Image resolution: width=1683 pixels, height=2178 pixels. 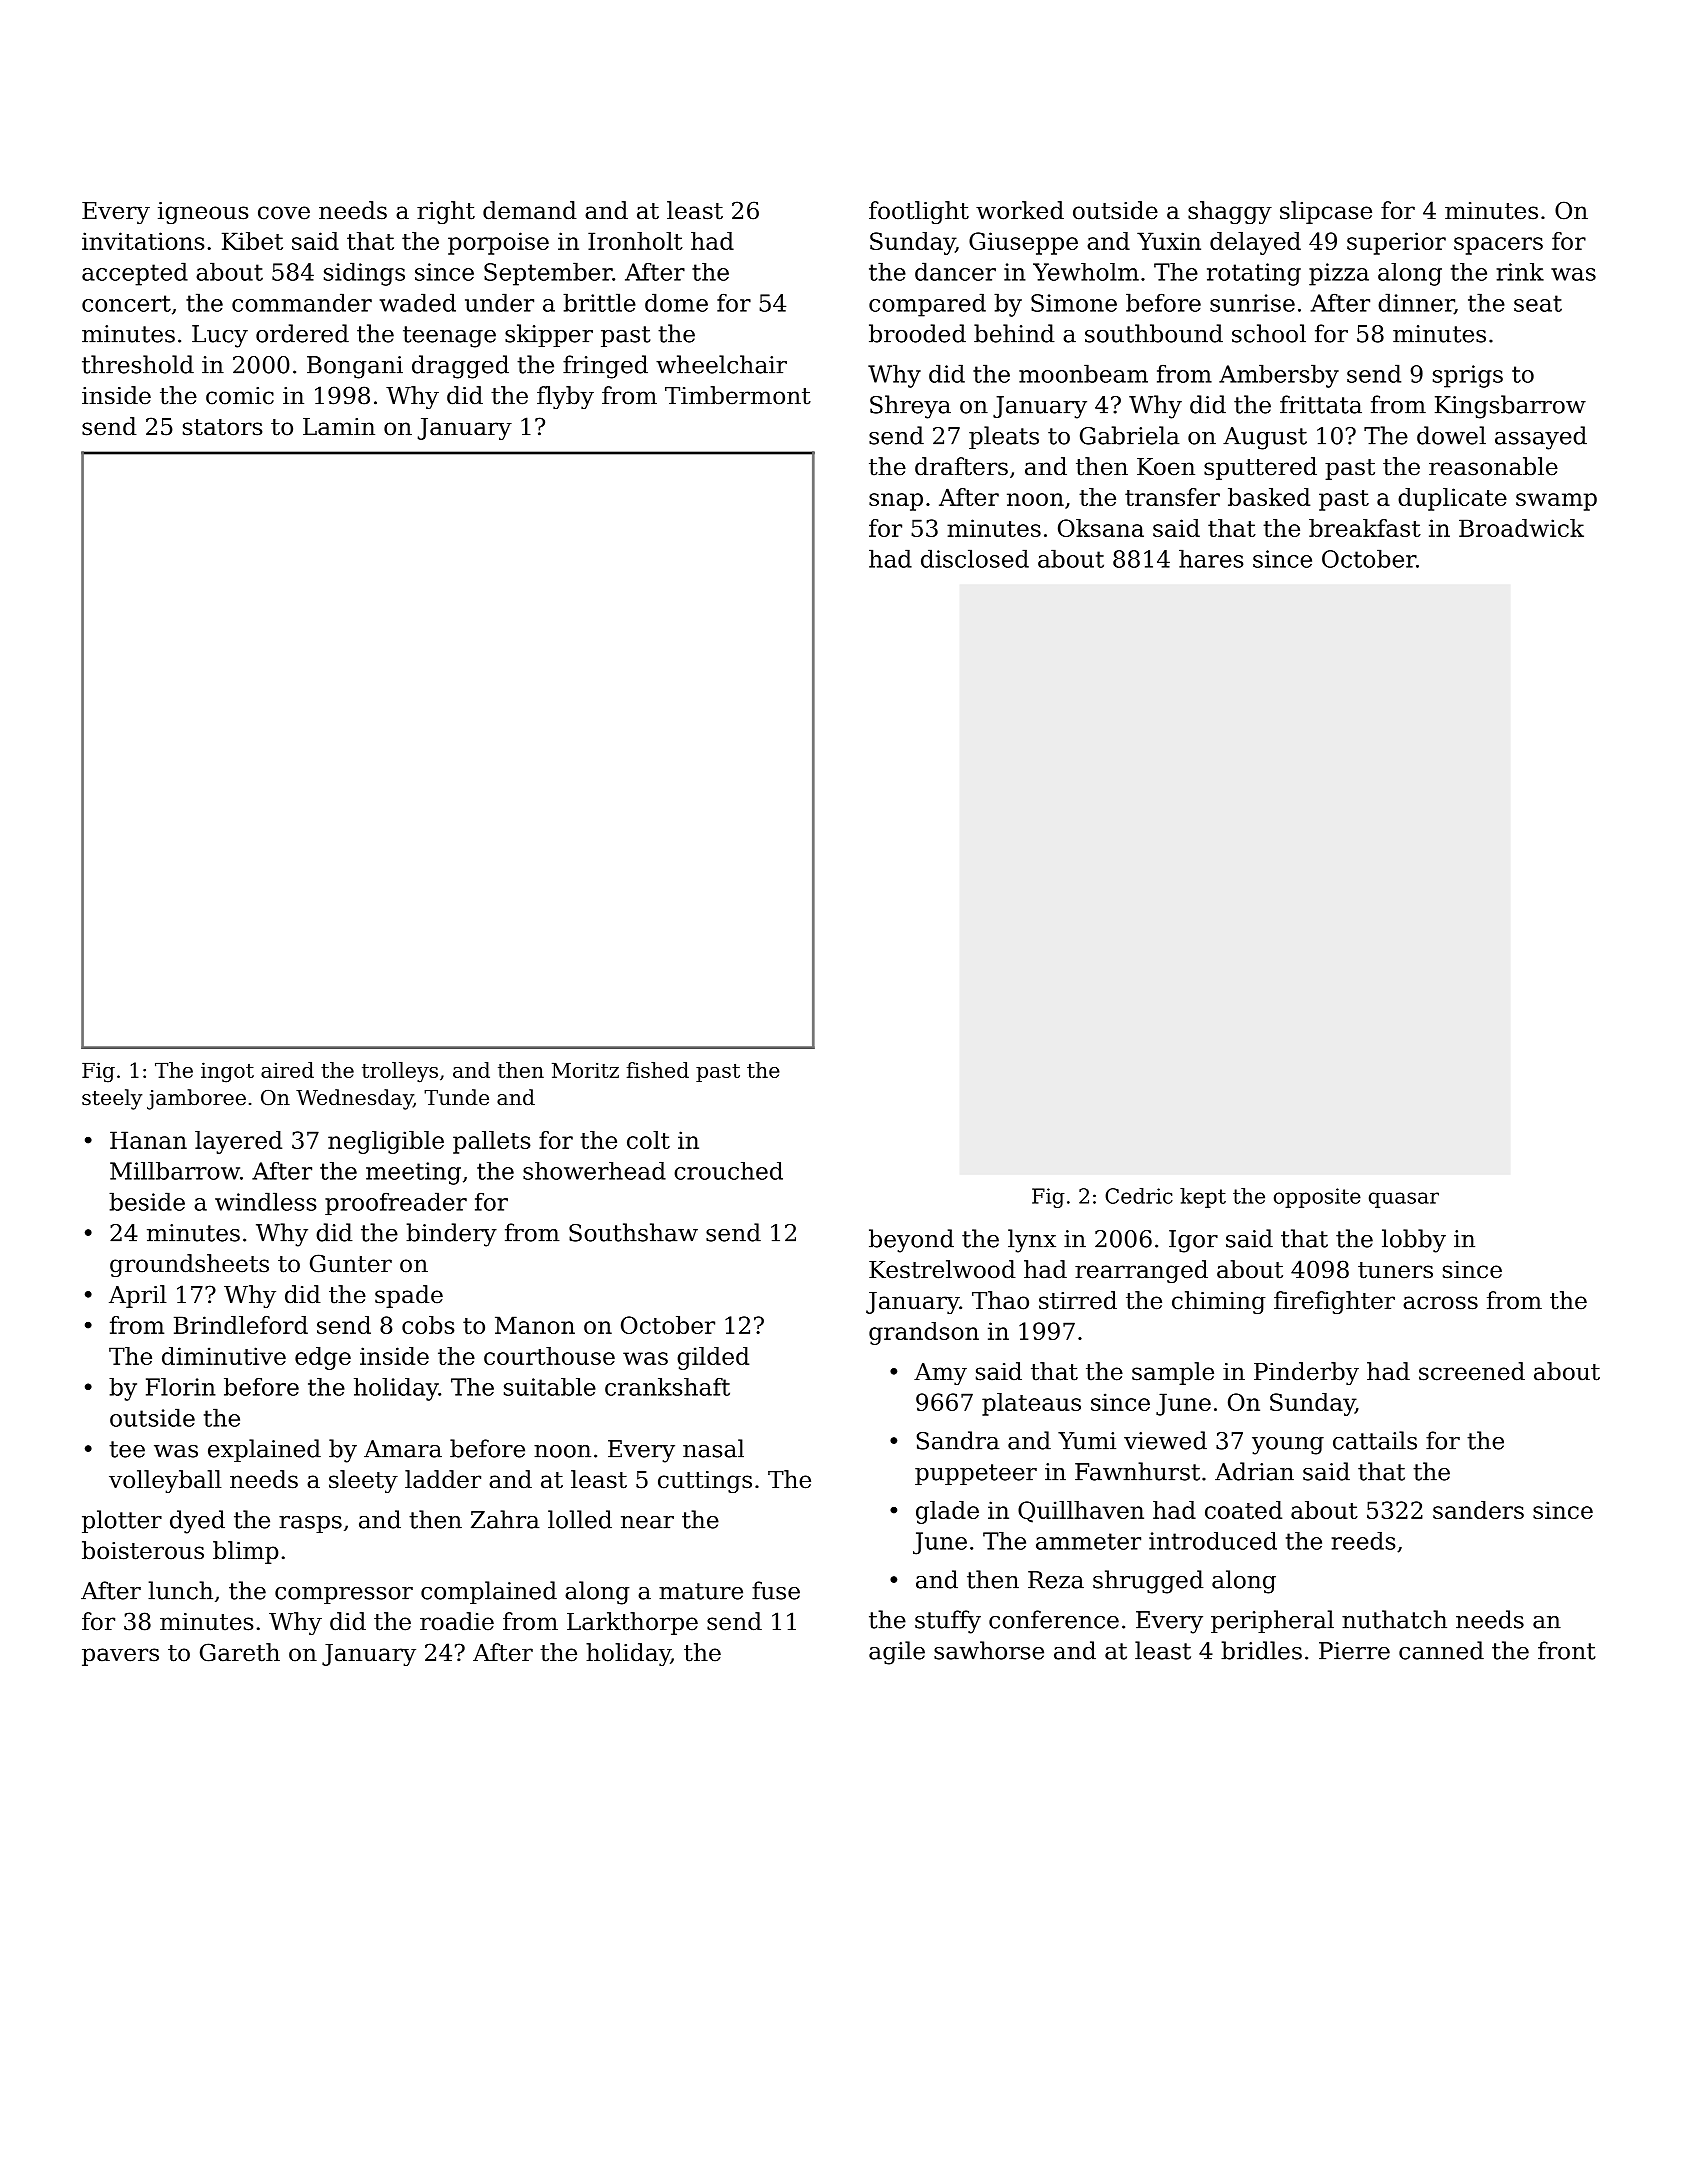 I want to click on near, so click(x=647, y=1522).
